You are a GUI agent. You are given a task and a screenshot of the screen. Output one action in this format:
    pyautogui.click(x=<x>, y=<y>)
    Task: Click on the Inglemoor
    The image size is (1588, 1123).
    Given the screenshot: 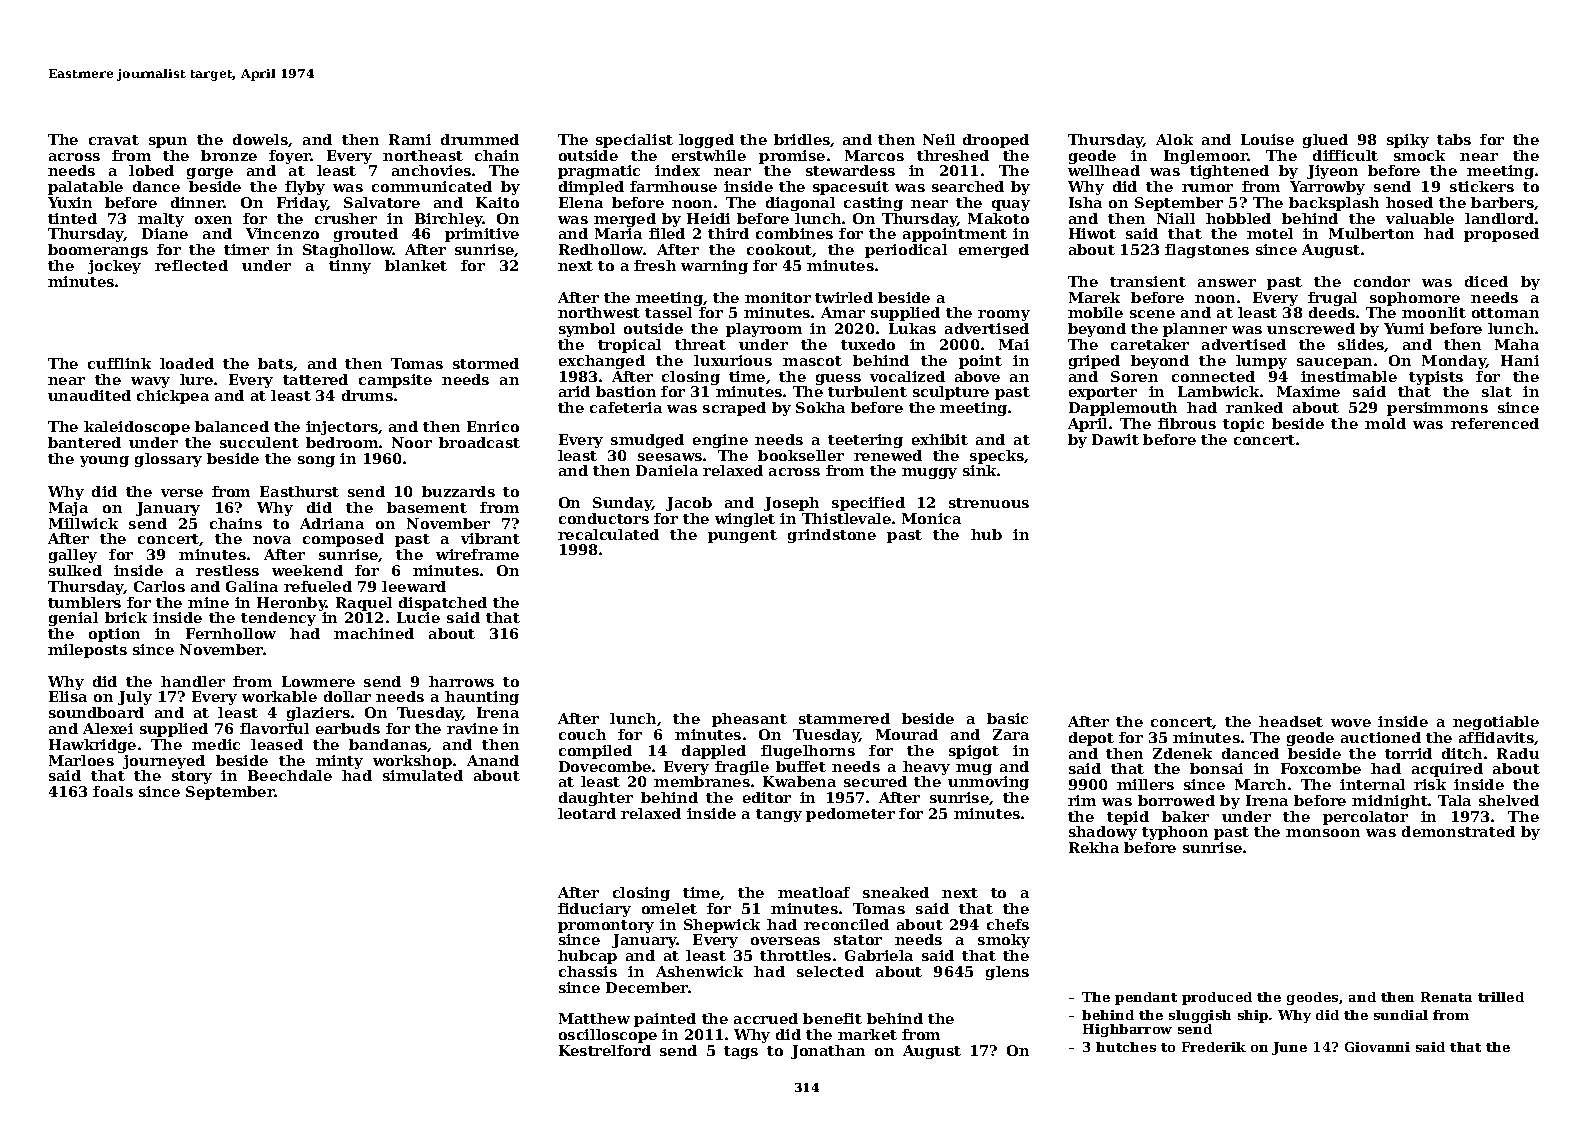 What is the action you would take?
    pyautogui.click(x=1206, y=157)
